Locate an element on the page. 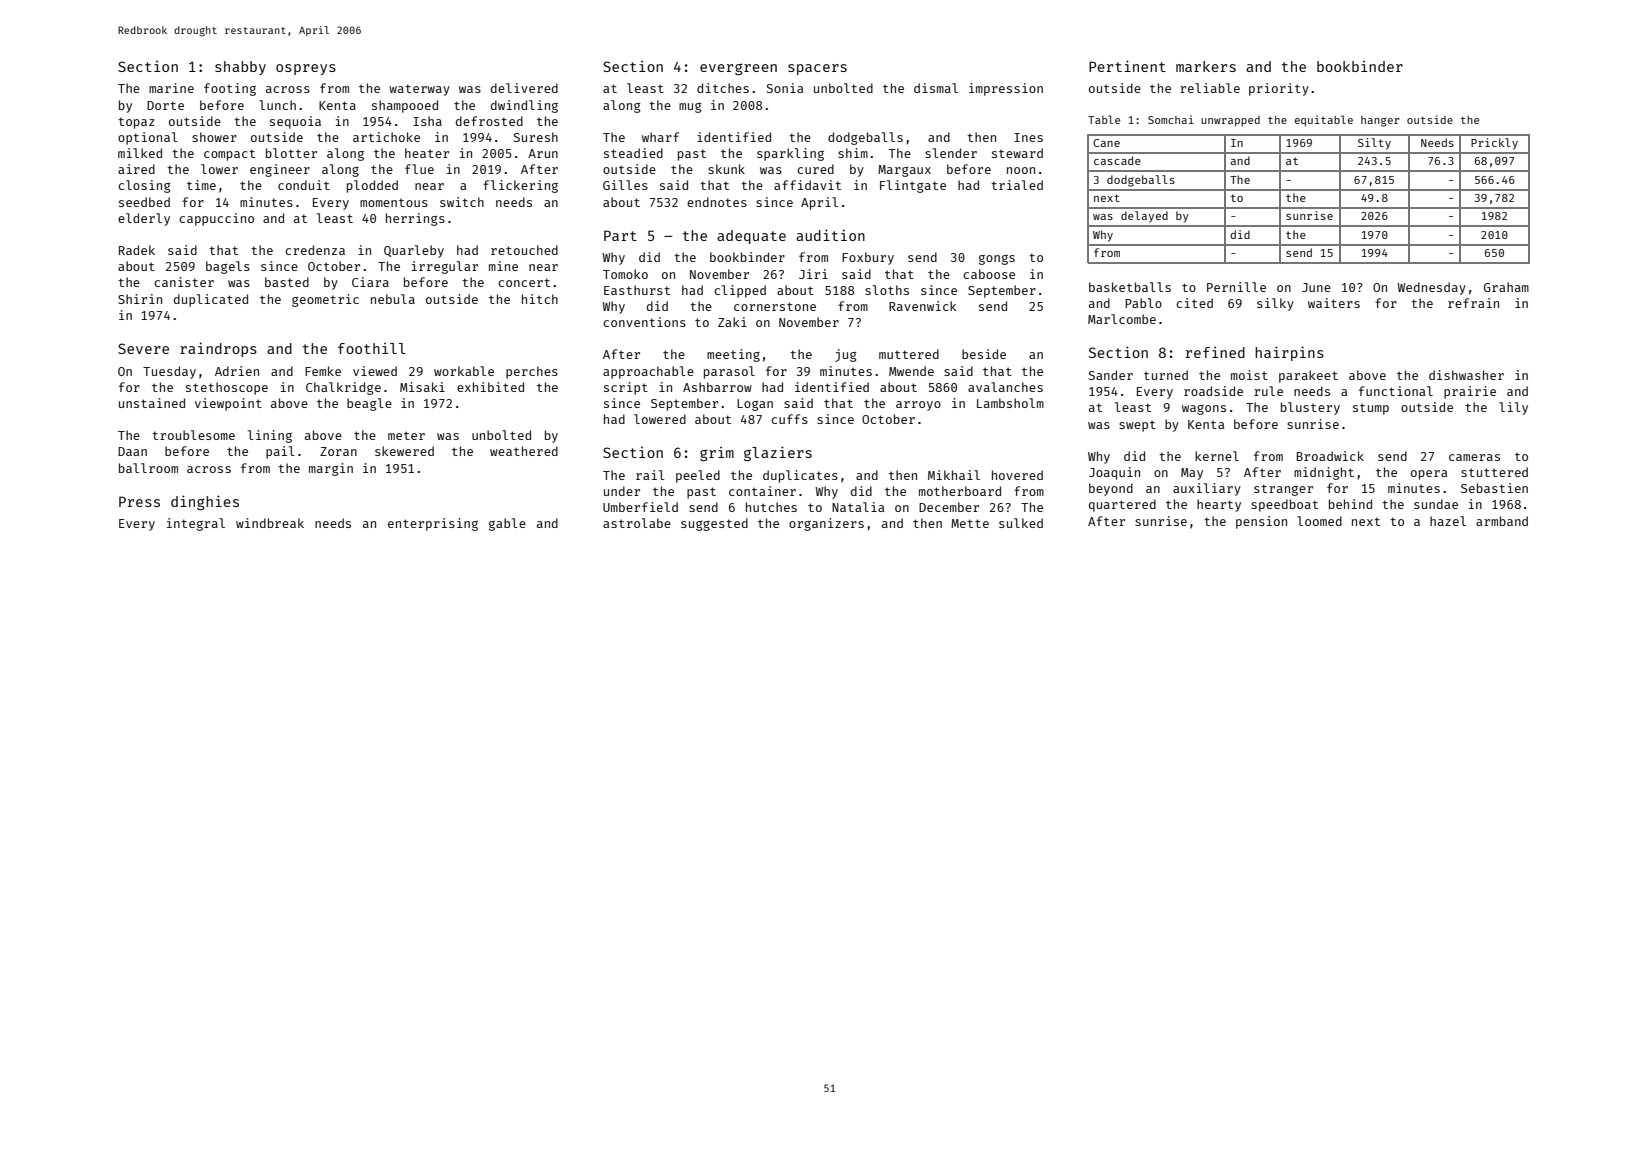  cuffs is located at coordinates (789, 419).
